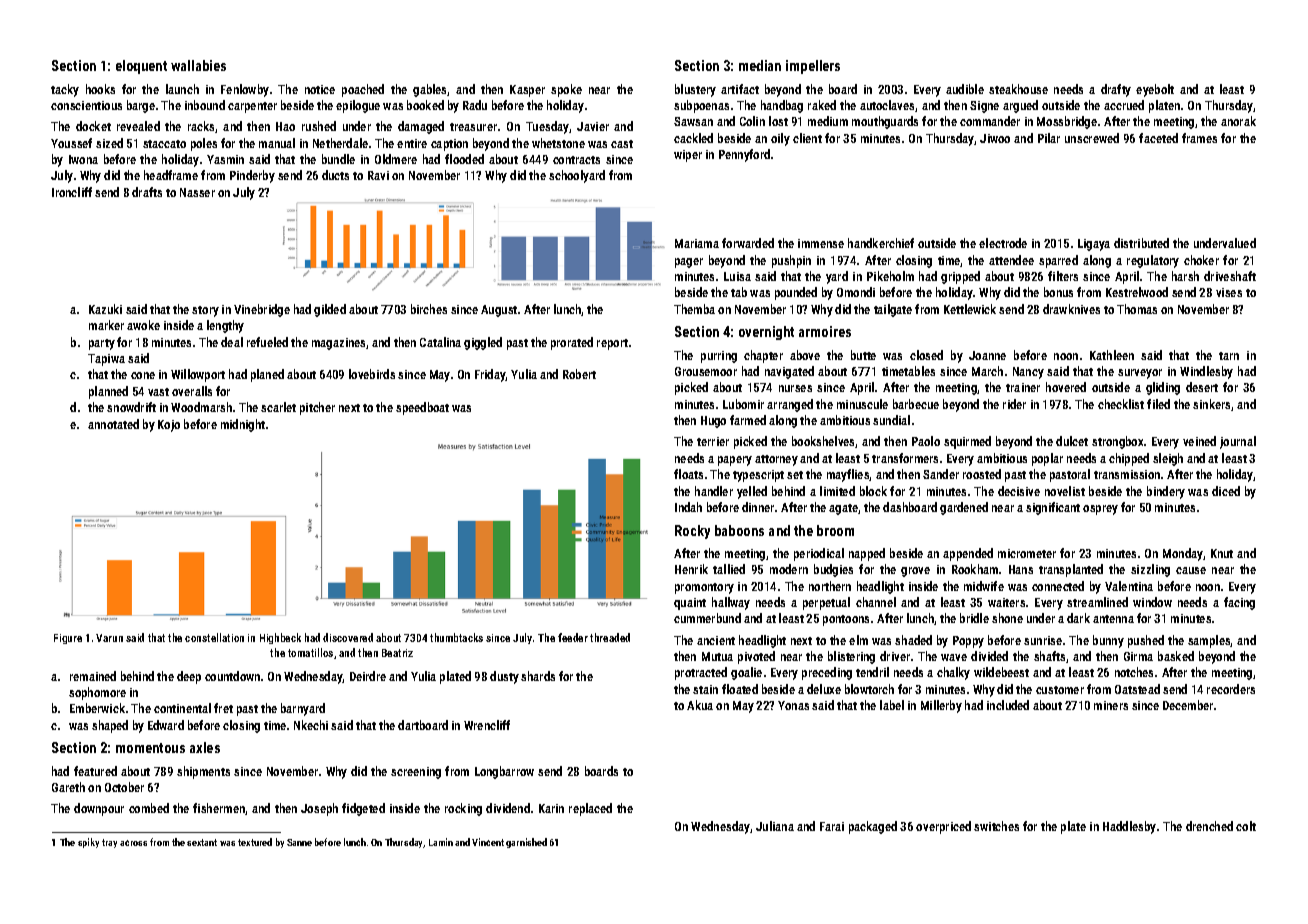  What do you see at coordinates (526, 843) in the screenshot?
I see `garnished` at bounding box center [526, 843].
